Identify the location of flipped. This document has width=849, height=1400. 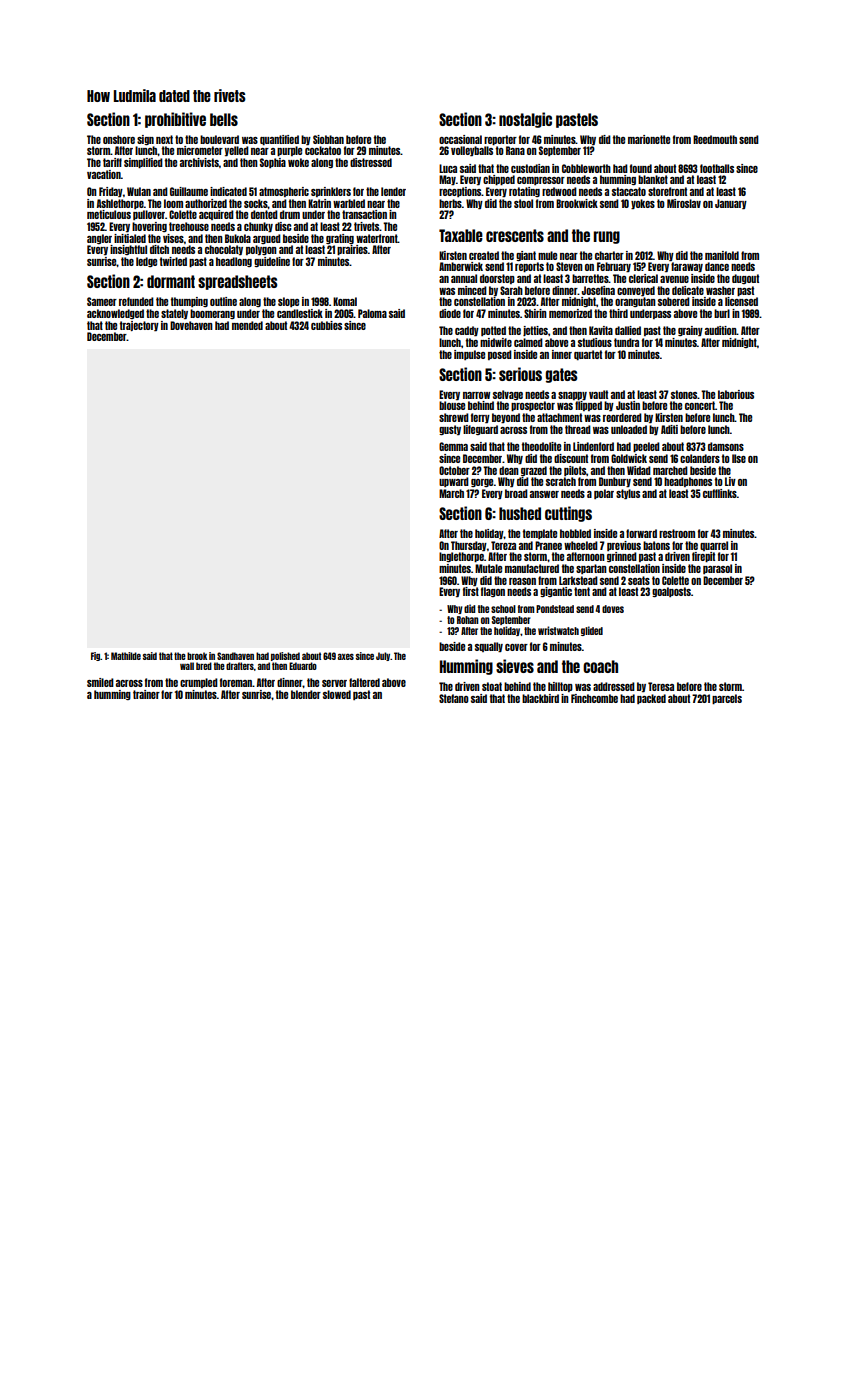
(588, 406).
